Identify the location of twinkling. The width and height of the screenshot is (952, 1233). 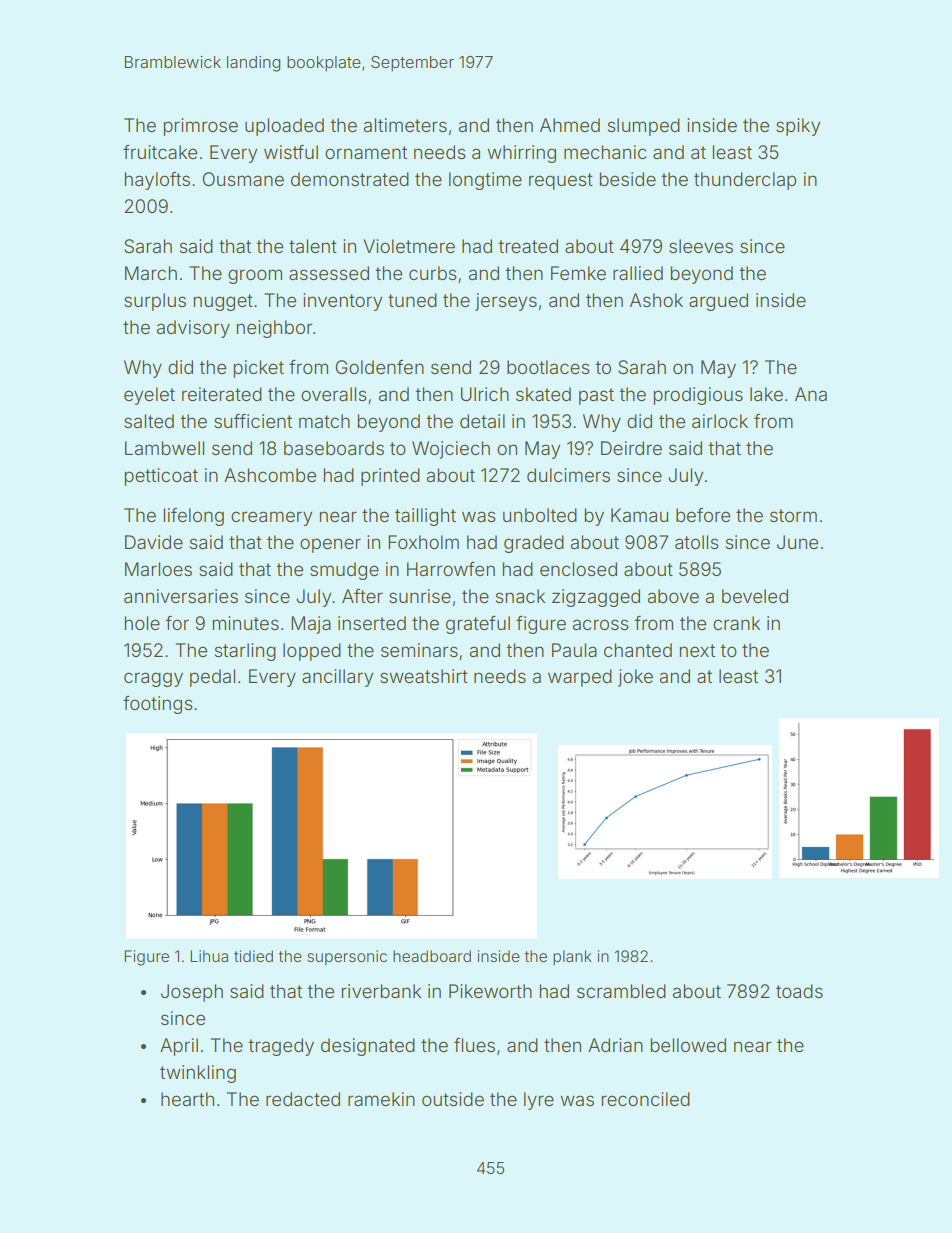
(198, 1074).
